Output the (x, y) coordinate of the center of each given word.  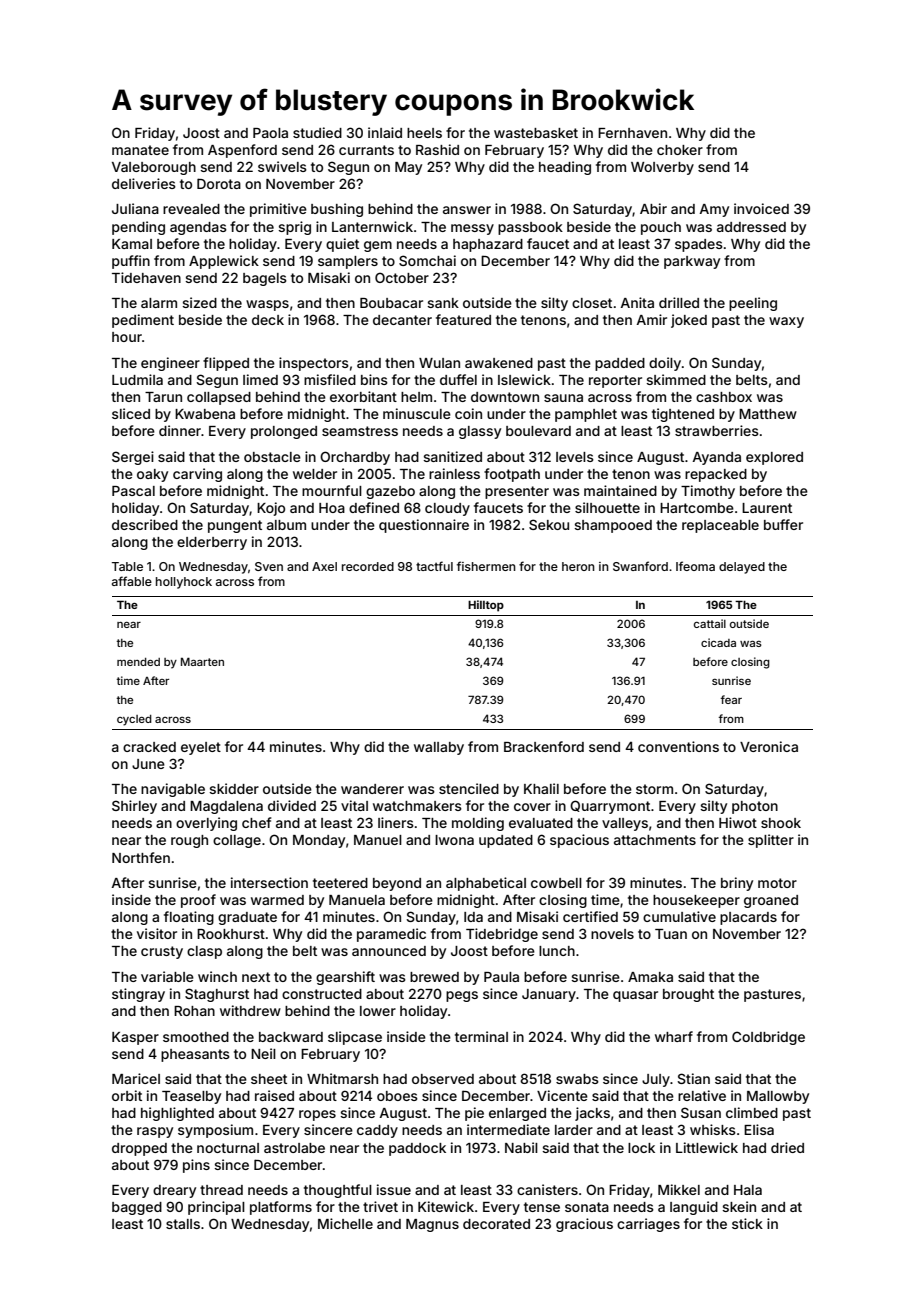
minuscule (417, 413)
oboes (397, 1096)
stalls (183, 1224)
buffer (783, 524)
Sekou (549, 524)
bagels (265, 279)
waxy (786, 322)
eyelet (201, 748)
